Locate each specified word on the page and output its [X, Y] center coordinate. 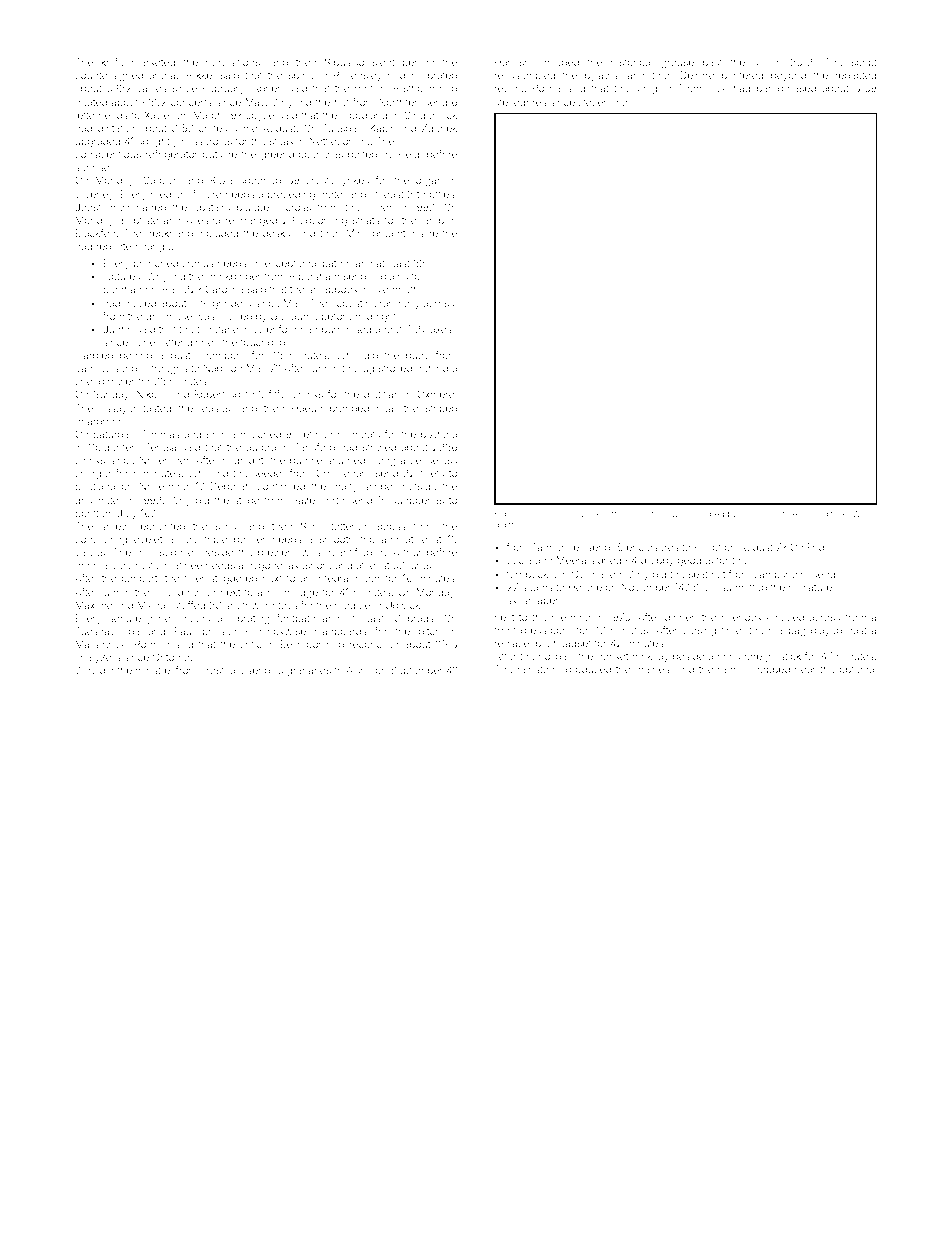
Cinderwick [430, 115]
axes [441, 330]
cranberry [397, 304]
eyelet [148, 540]
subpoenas [418, 501]
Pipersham [314, 277]
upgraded [97, 142]
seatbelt [707, 574]
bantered [742, 75]
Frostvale [222, 670]
